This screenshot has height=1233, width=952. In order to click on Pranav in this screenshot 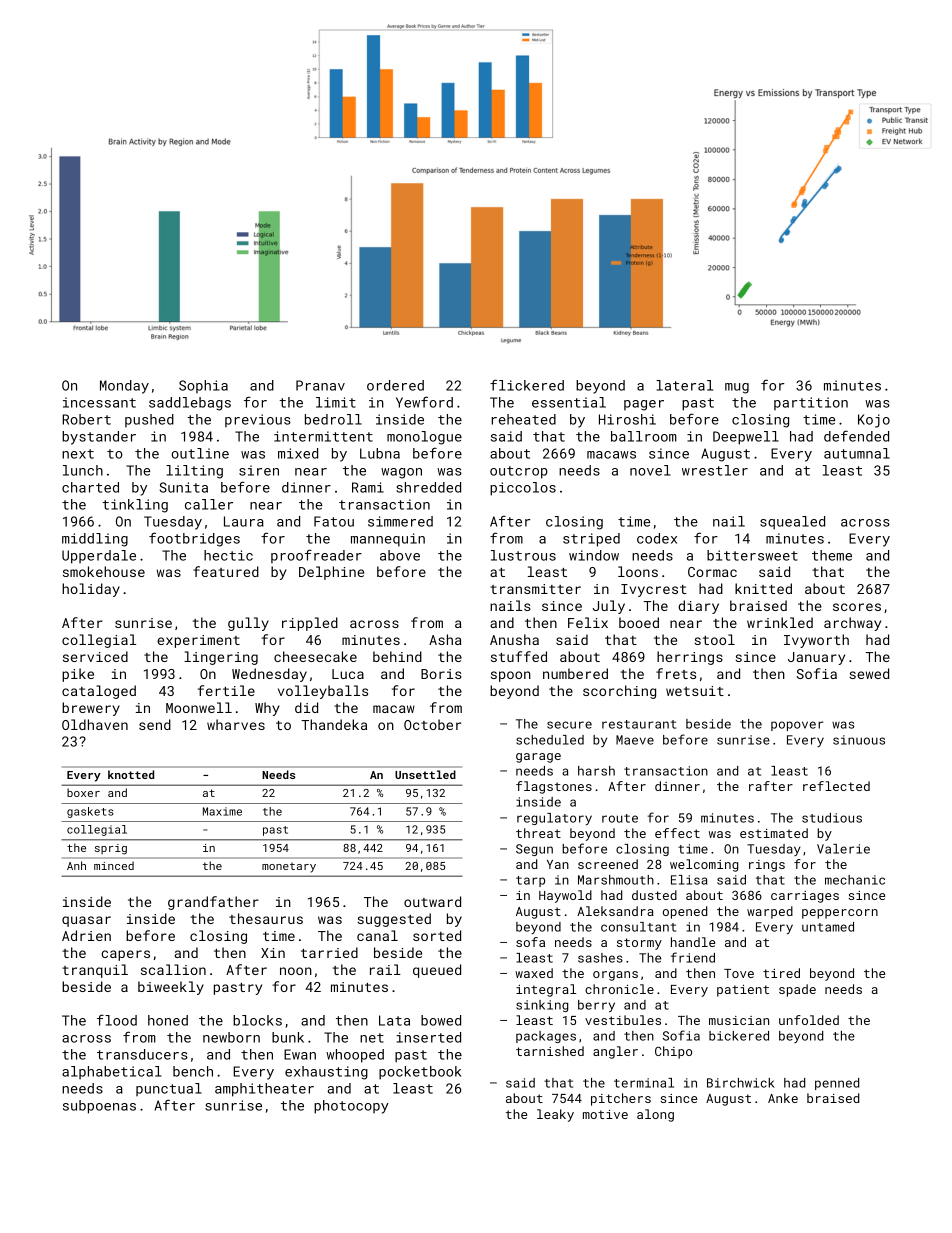, I will do `click(320, 385)`.
